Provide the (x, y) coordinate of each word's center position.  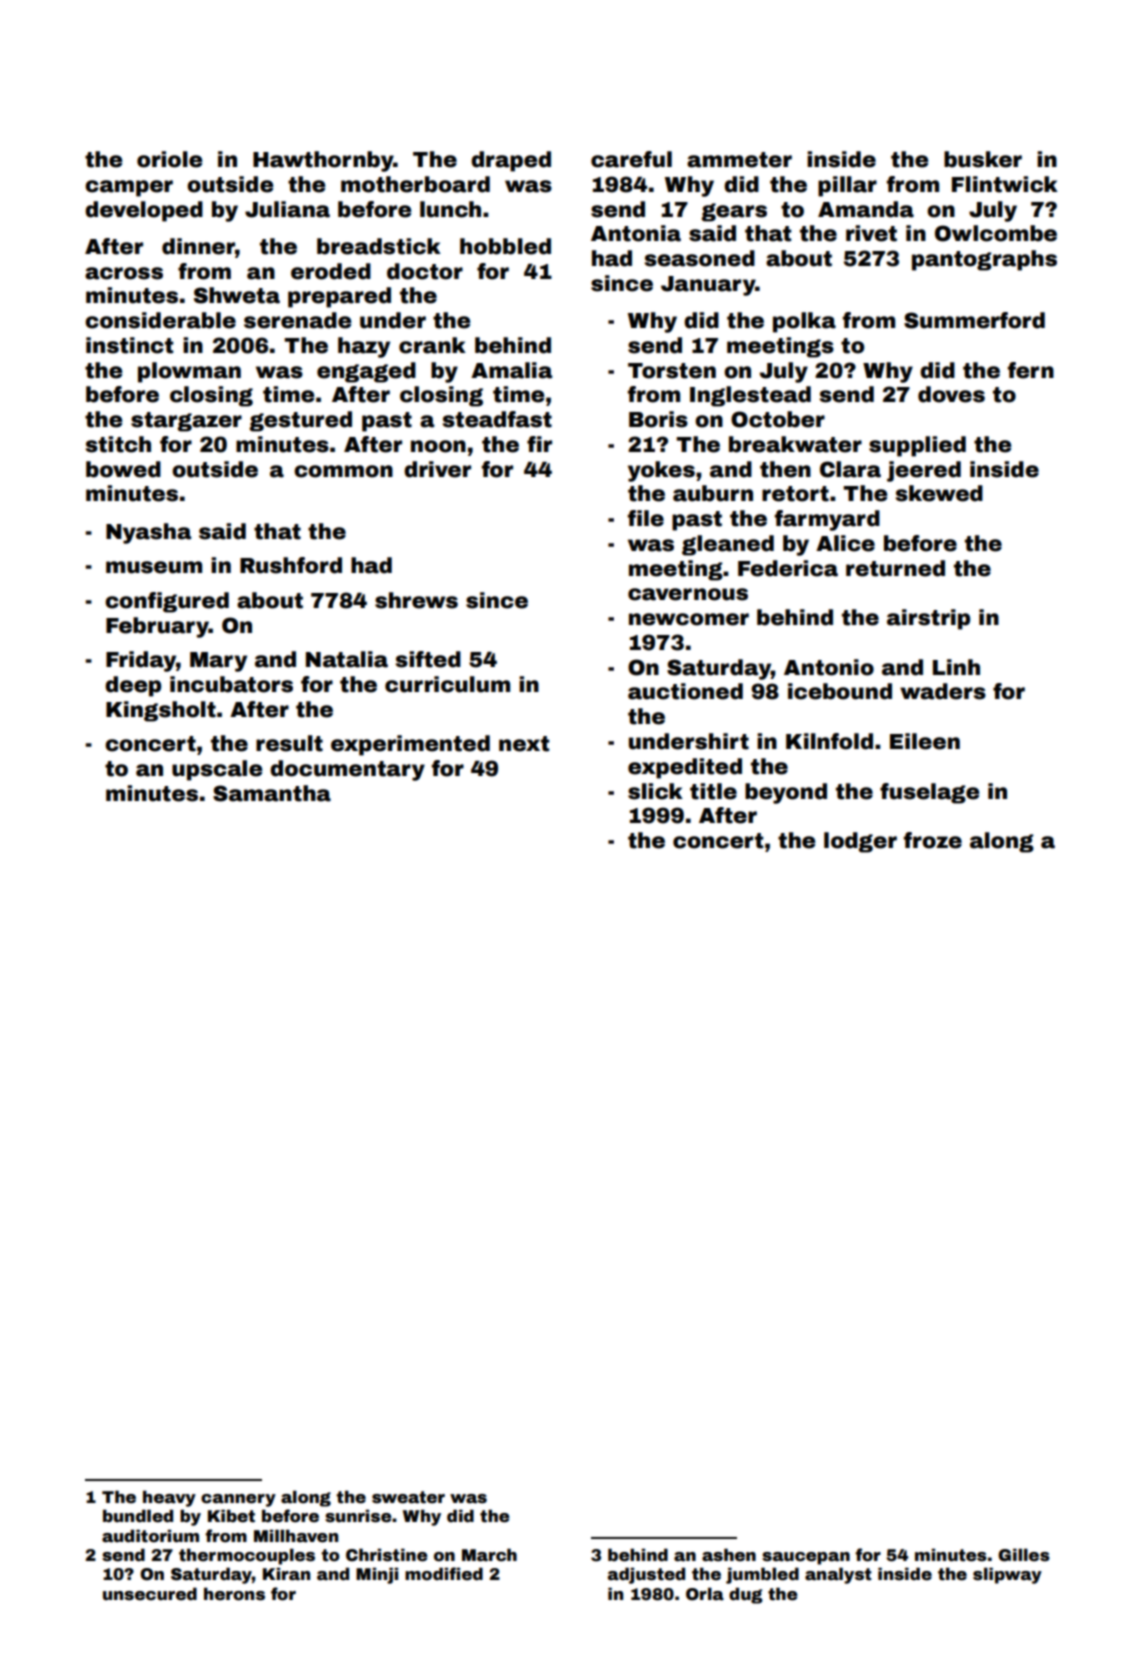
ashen (729, 1555)
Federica (788, 568)
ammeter (739, 160)
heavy (169, 1498)
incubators (231, 684)
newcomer (689, 619)
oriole (169, 159)
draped (511, 161)
